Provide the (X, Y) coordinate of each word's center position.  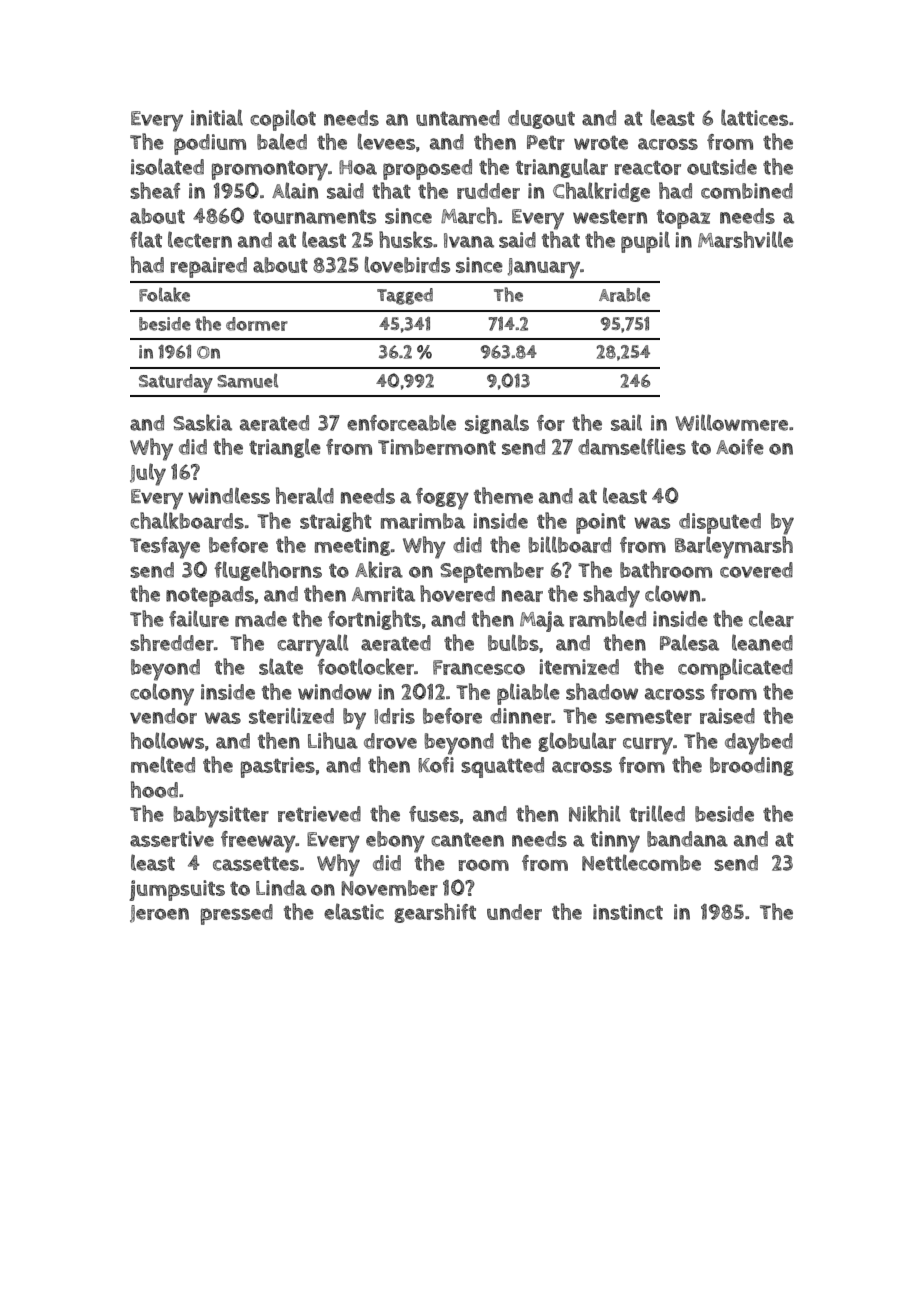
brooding (752, 766)
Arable (624, 294)
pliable (528, 694)
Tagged (405, 296)
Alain (295, 190)
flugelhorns (268, 571)
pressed (237, 914)
